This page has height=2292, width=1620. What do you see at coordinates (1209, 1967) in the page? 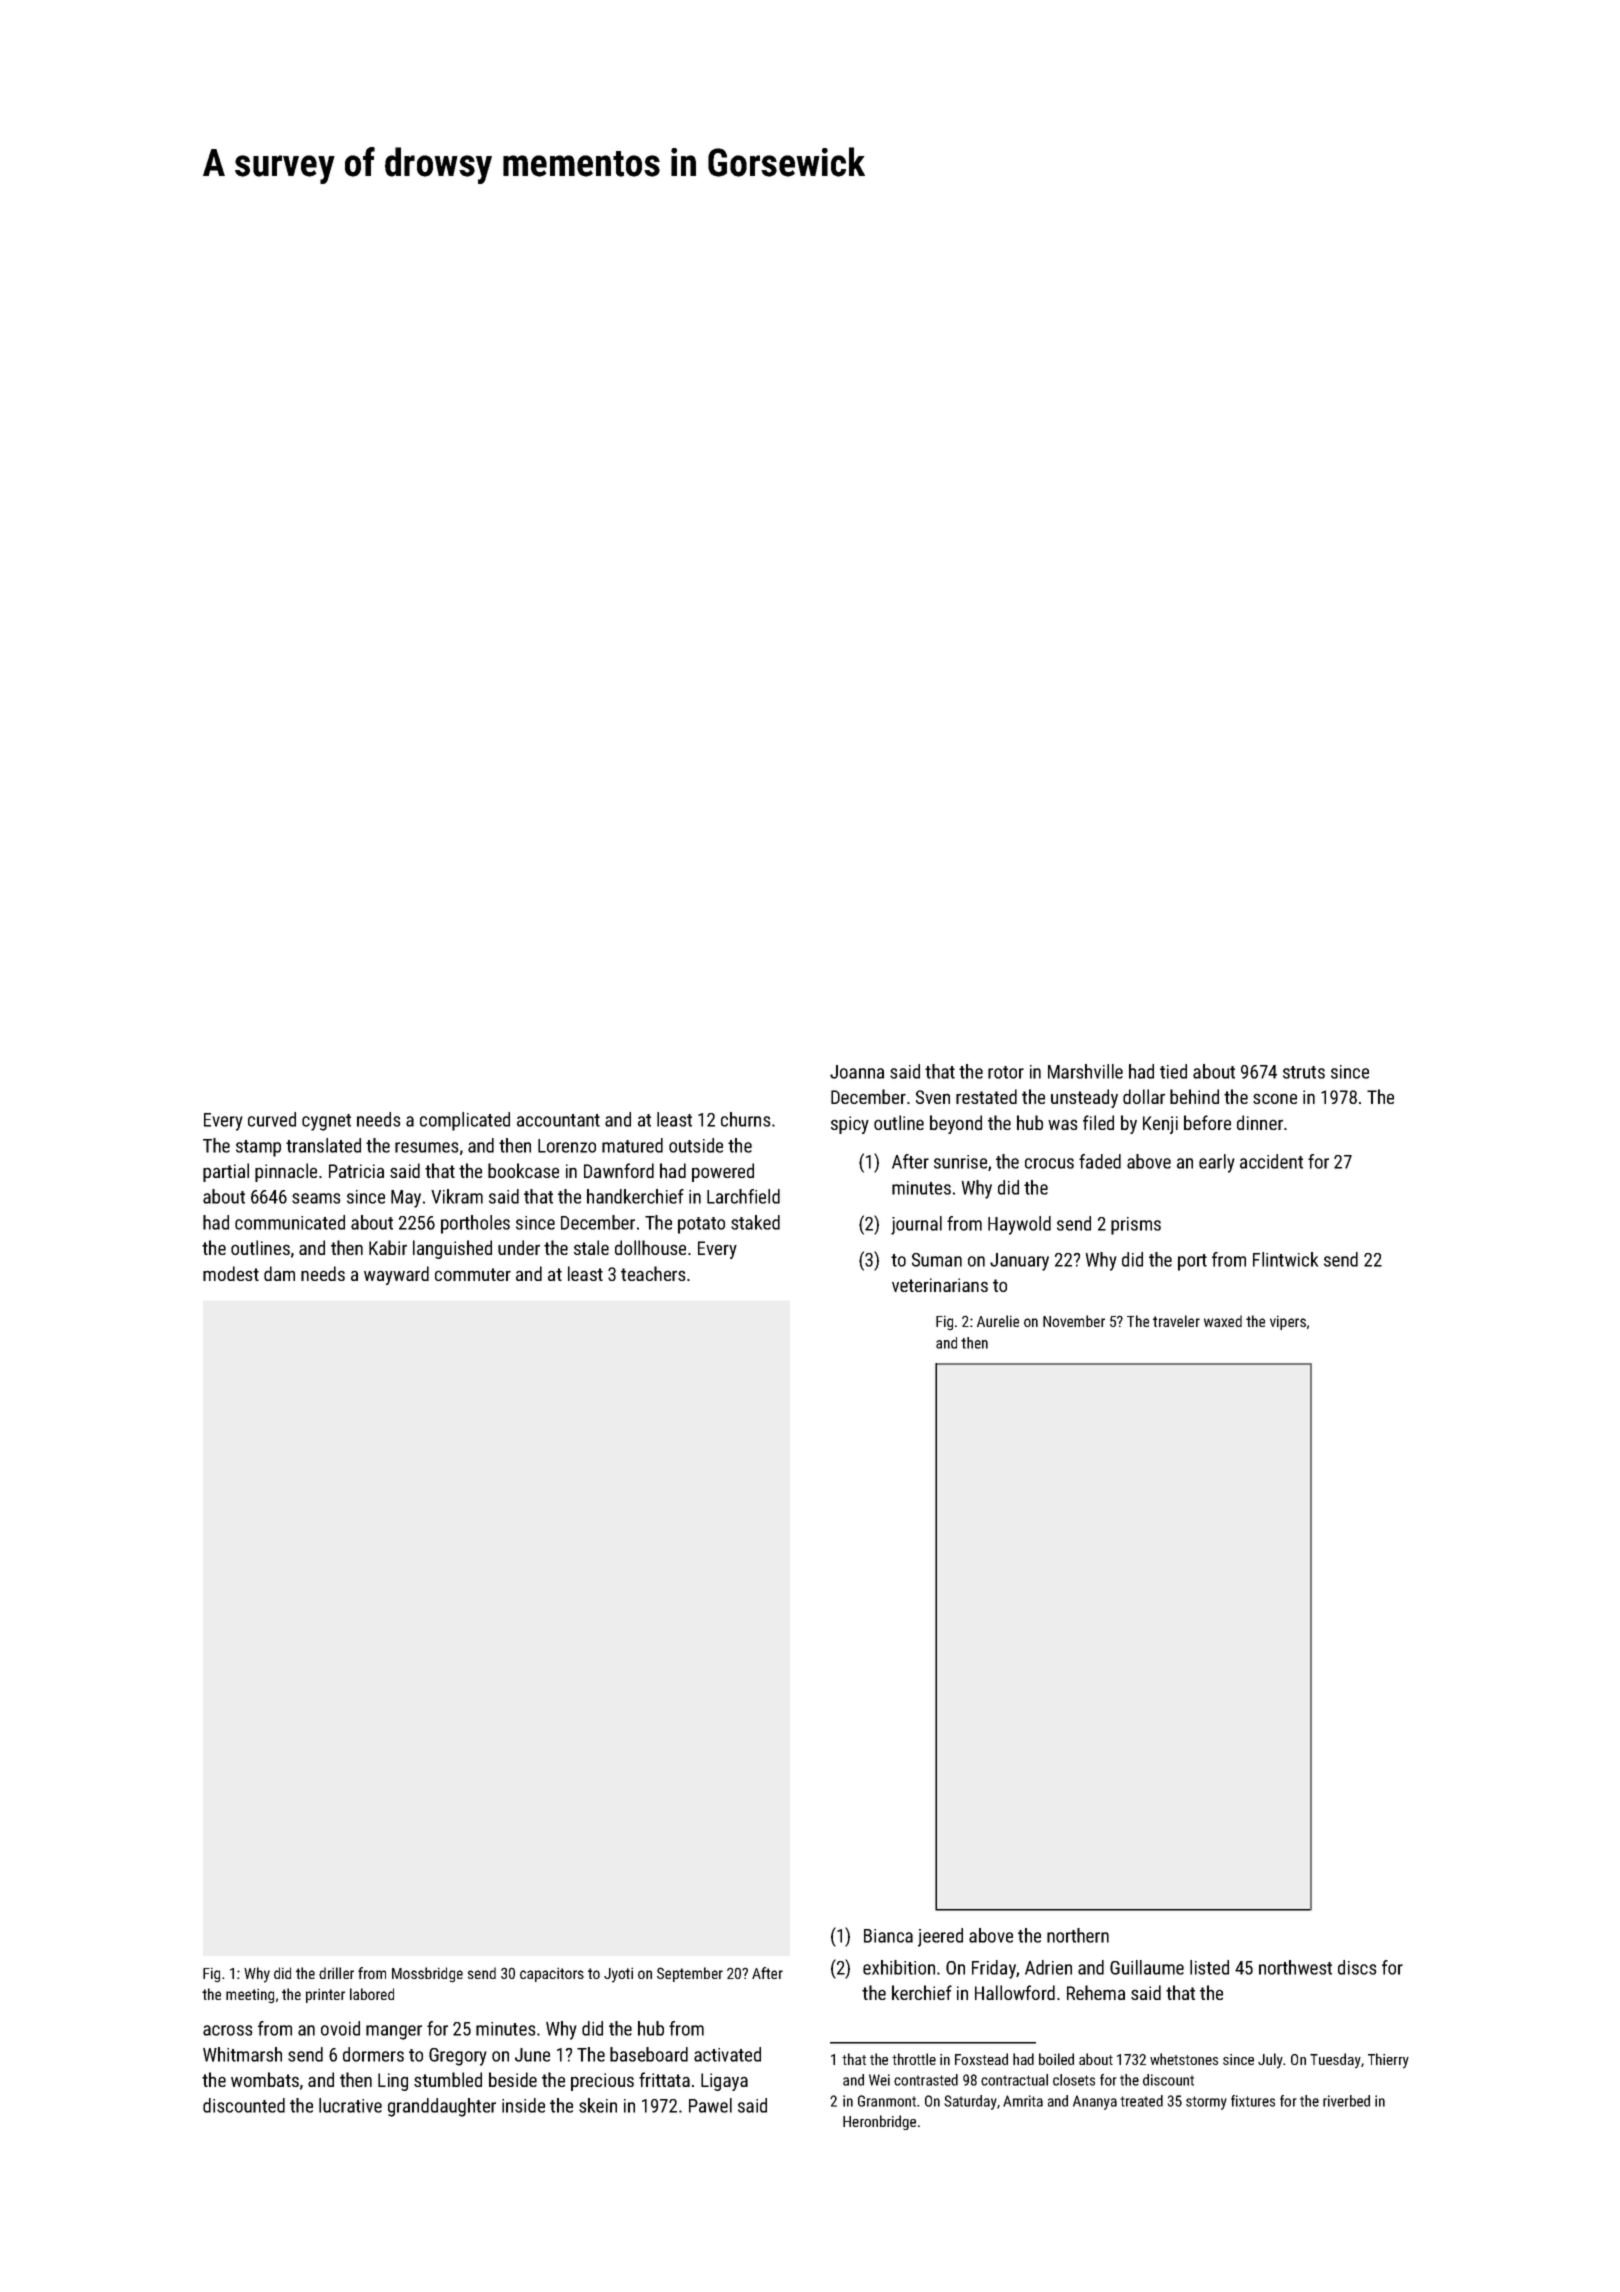
I see `listed` at bounding box center [1209, 1967].
